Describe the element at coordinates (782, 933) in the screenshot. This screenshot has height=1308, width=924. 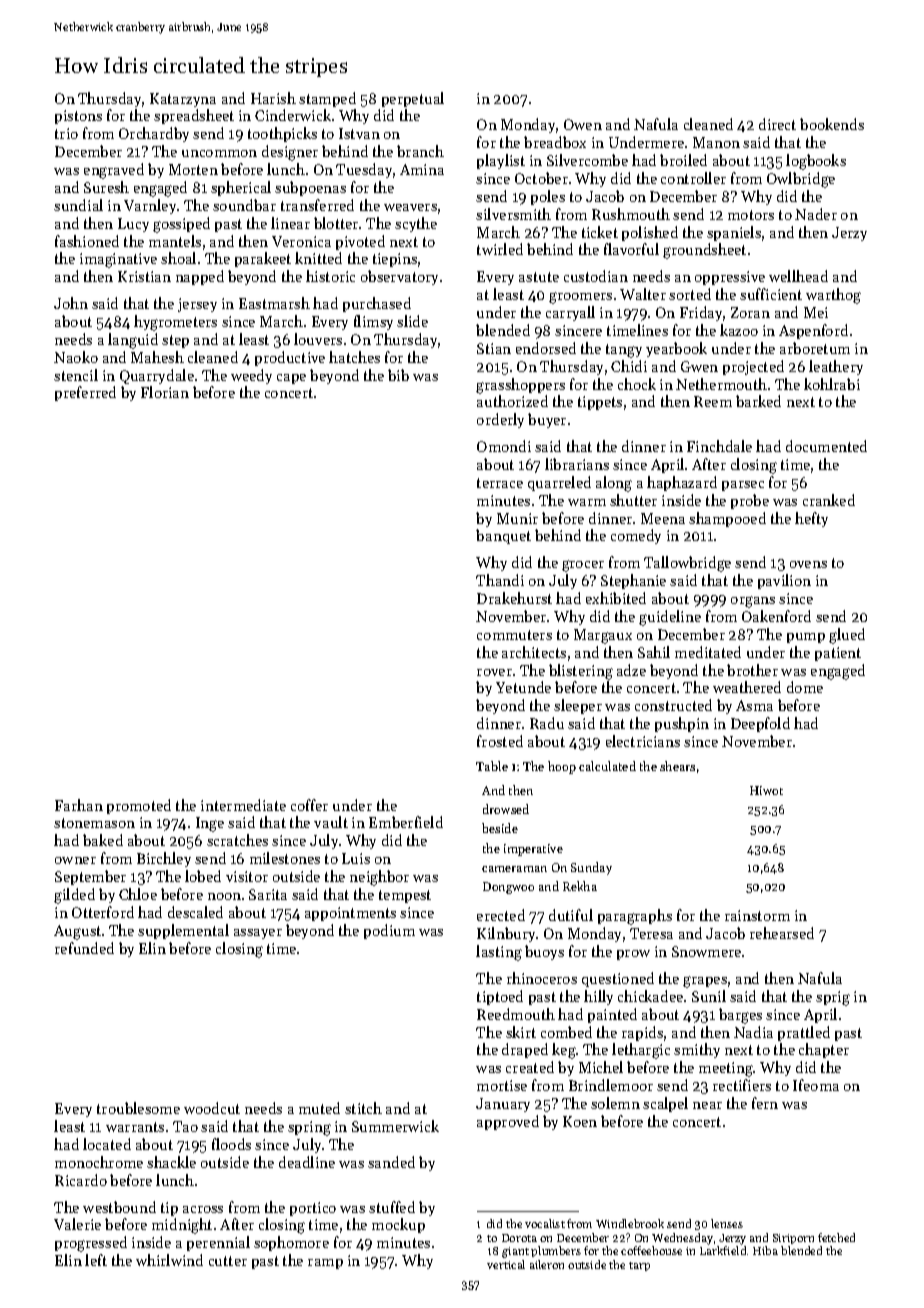
I see `rehearsed` at that location.
